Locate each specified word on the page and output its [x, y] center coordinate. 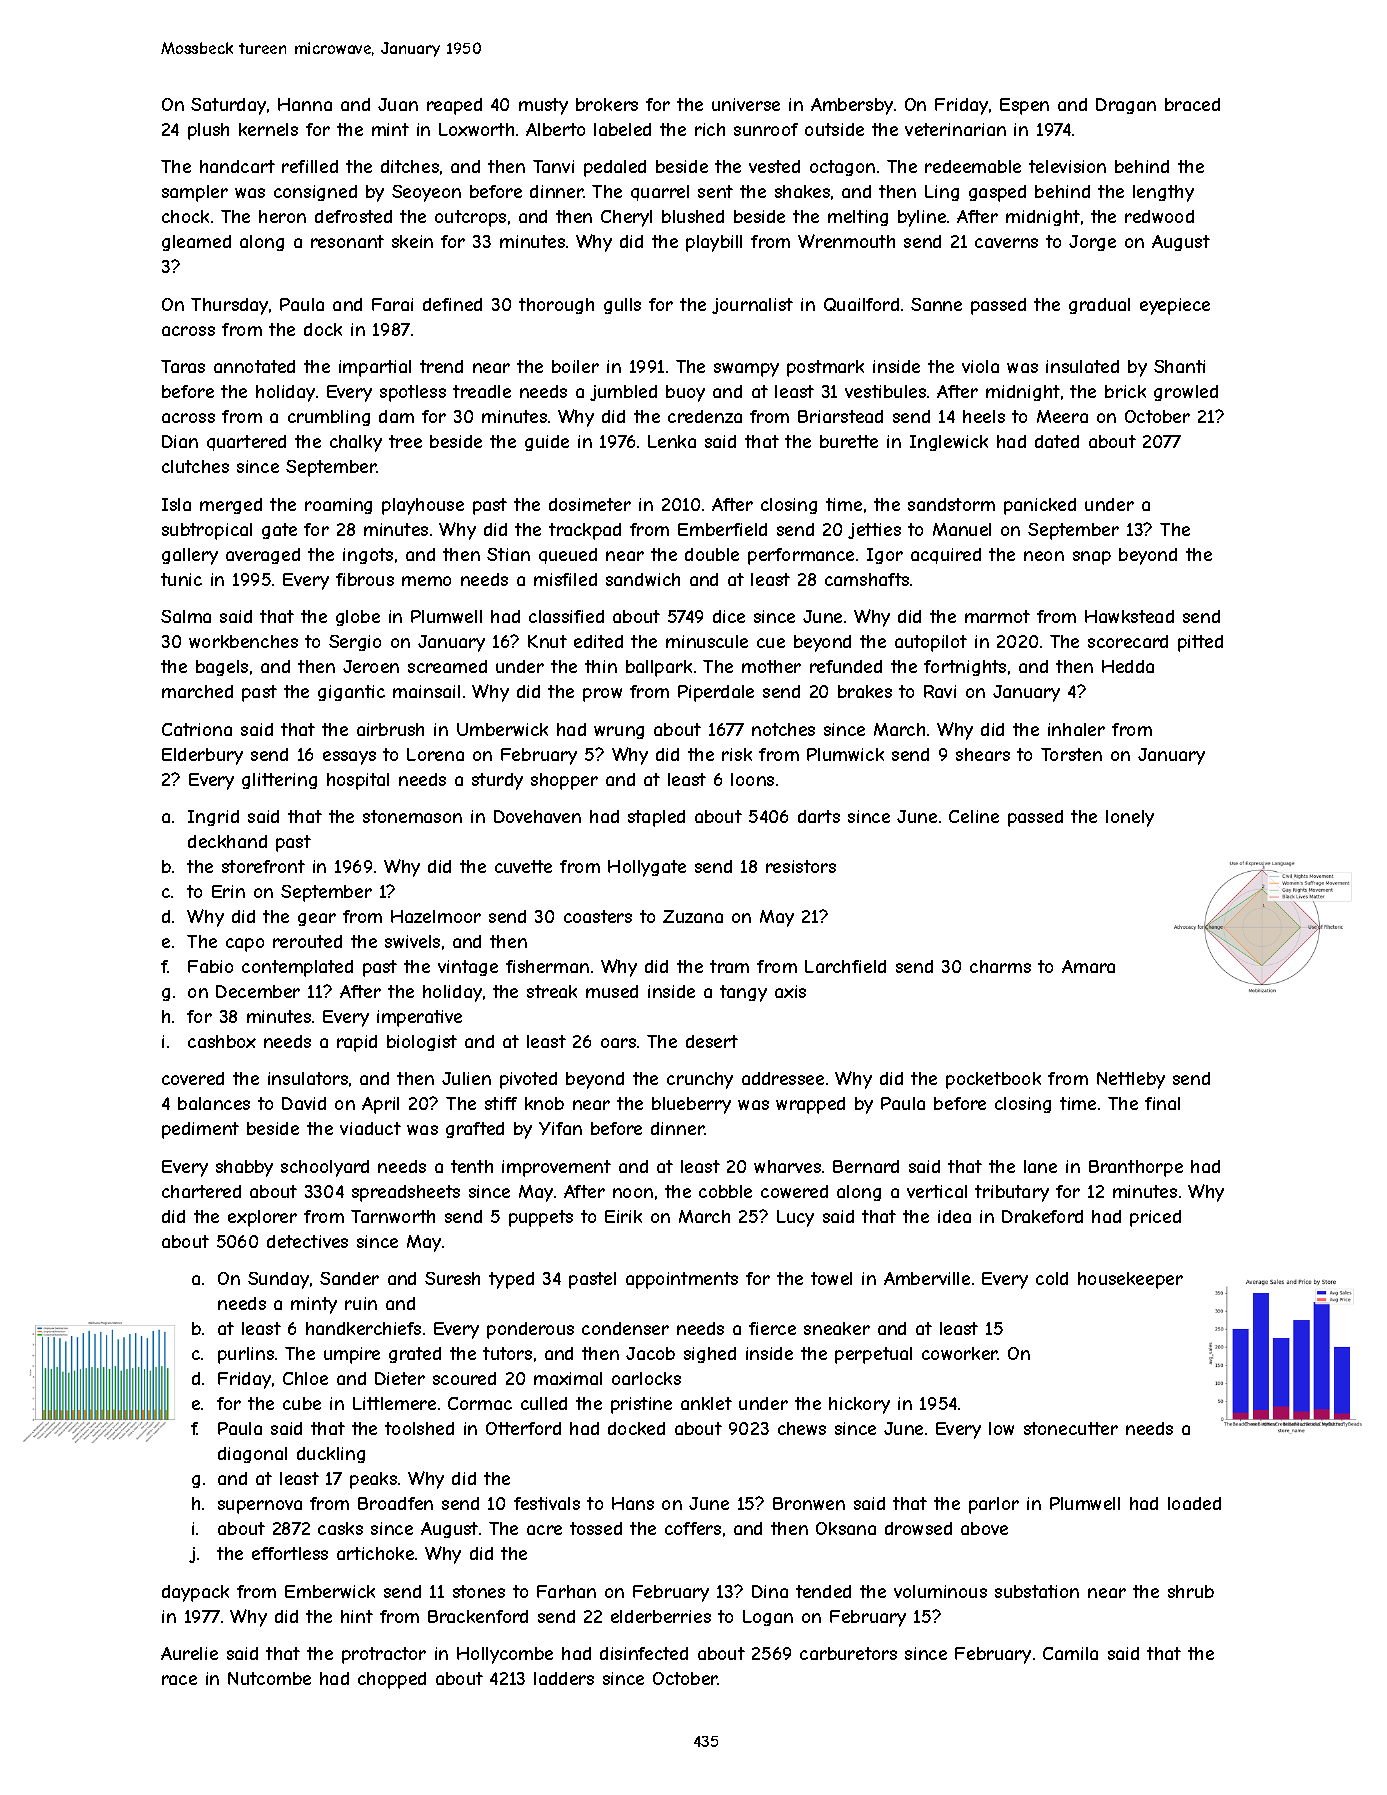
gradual [1099, 306]
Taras [183, 366]
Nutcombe [269, 1678]
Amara [1088, 966]
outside [834, 129]
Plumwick [845, 754]
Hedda [1128, 666]
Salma [186, 616]
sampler [195, 193]
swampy [746, 370]
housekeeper [1130, 1280]
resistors [801, 866]
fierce [772, 1328]
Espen [1024, 106]
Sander [349, 1278]
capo [245, 945]
